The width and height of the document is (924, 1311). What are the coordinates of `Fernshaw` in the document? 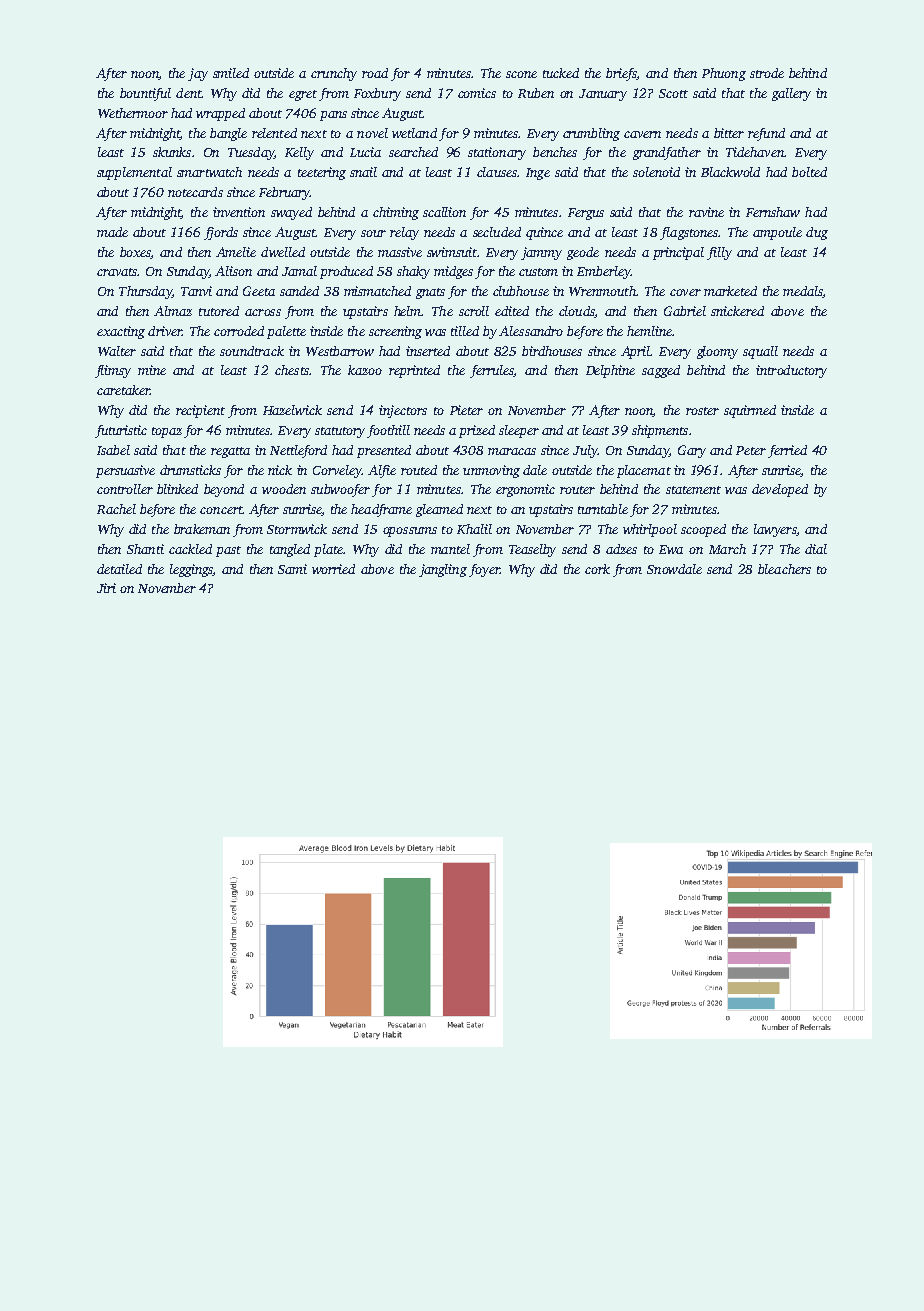 It's located at (773, 212).
